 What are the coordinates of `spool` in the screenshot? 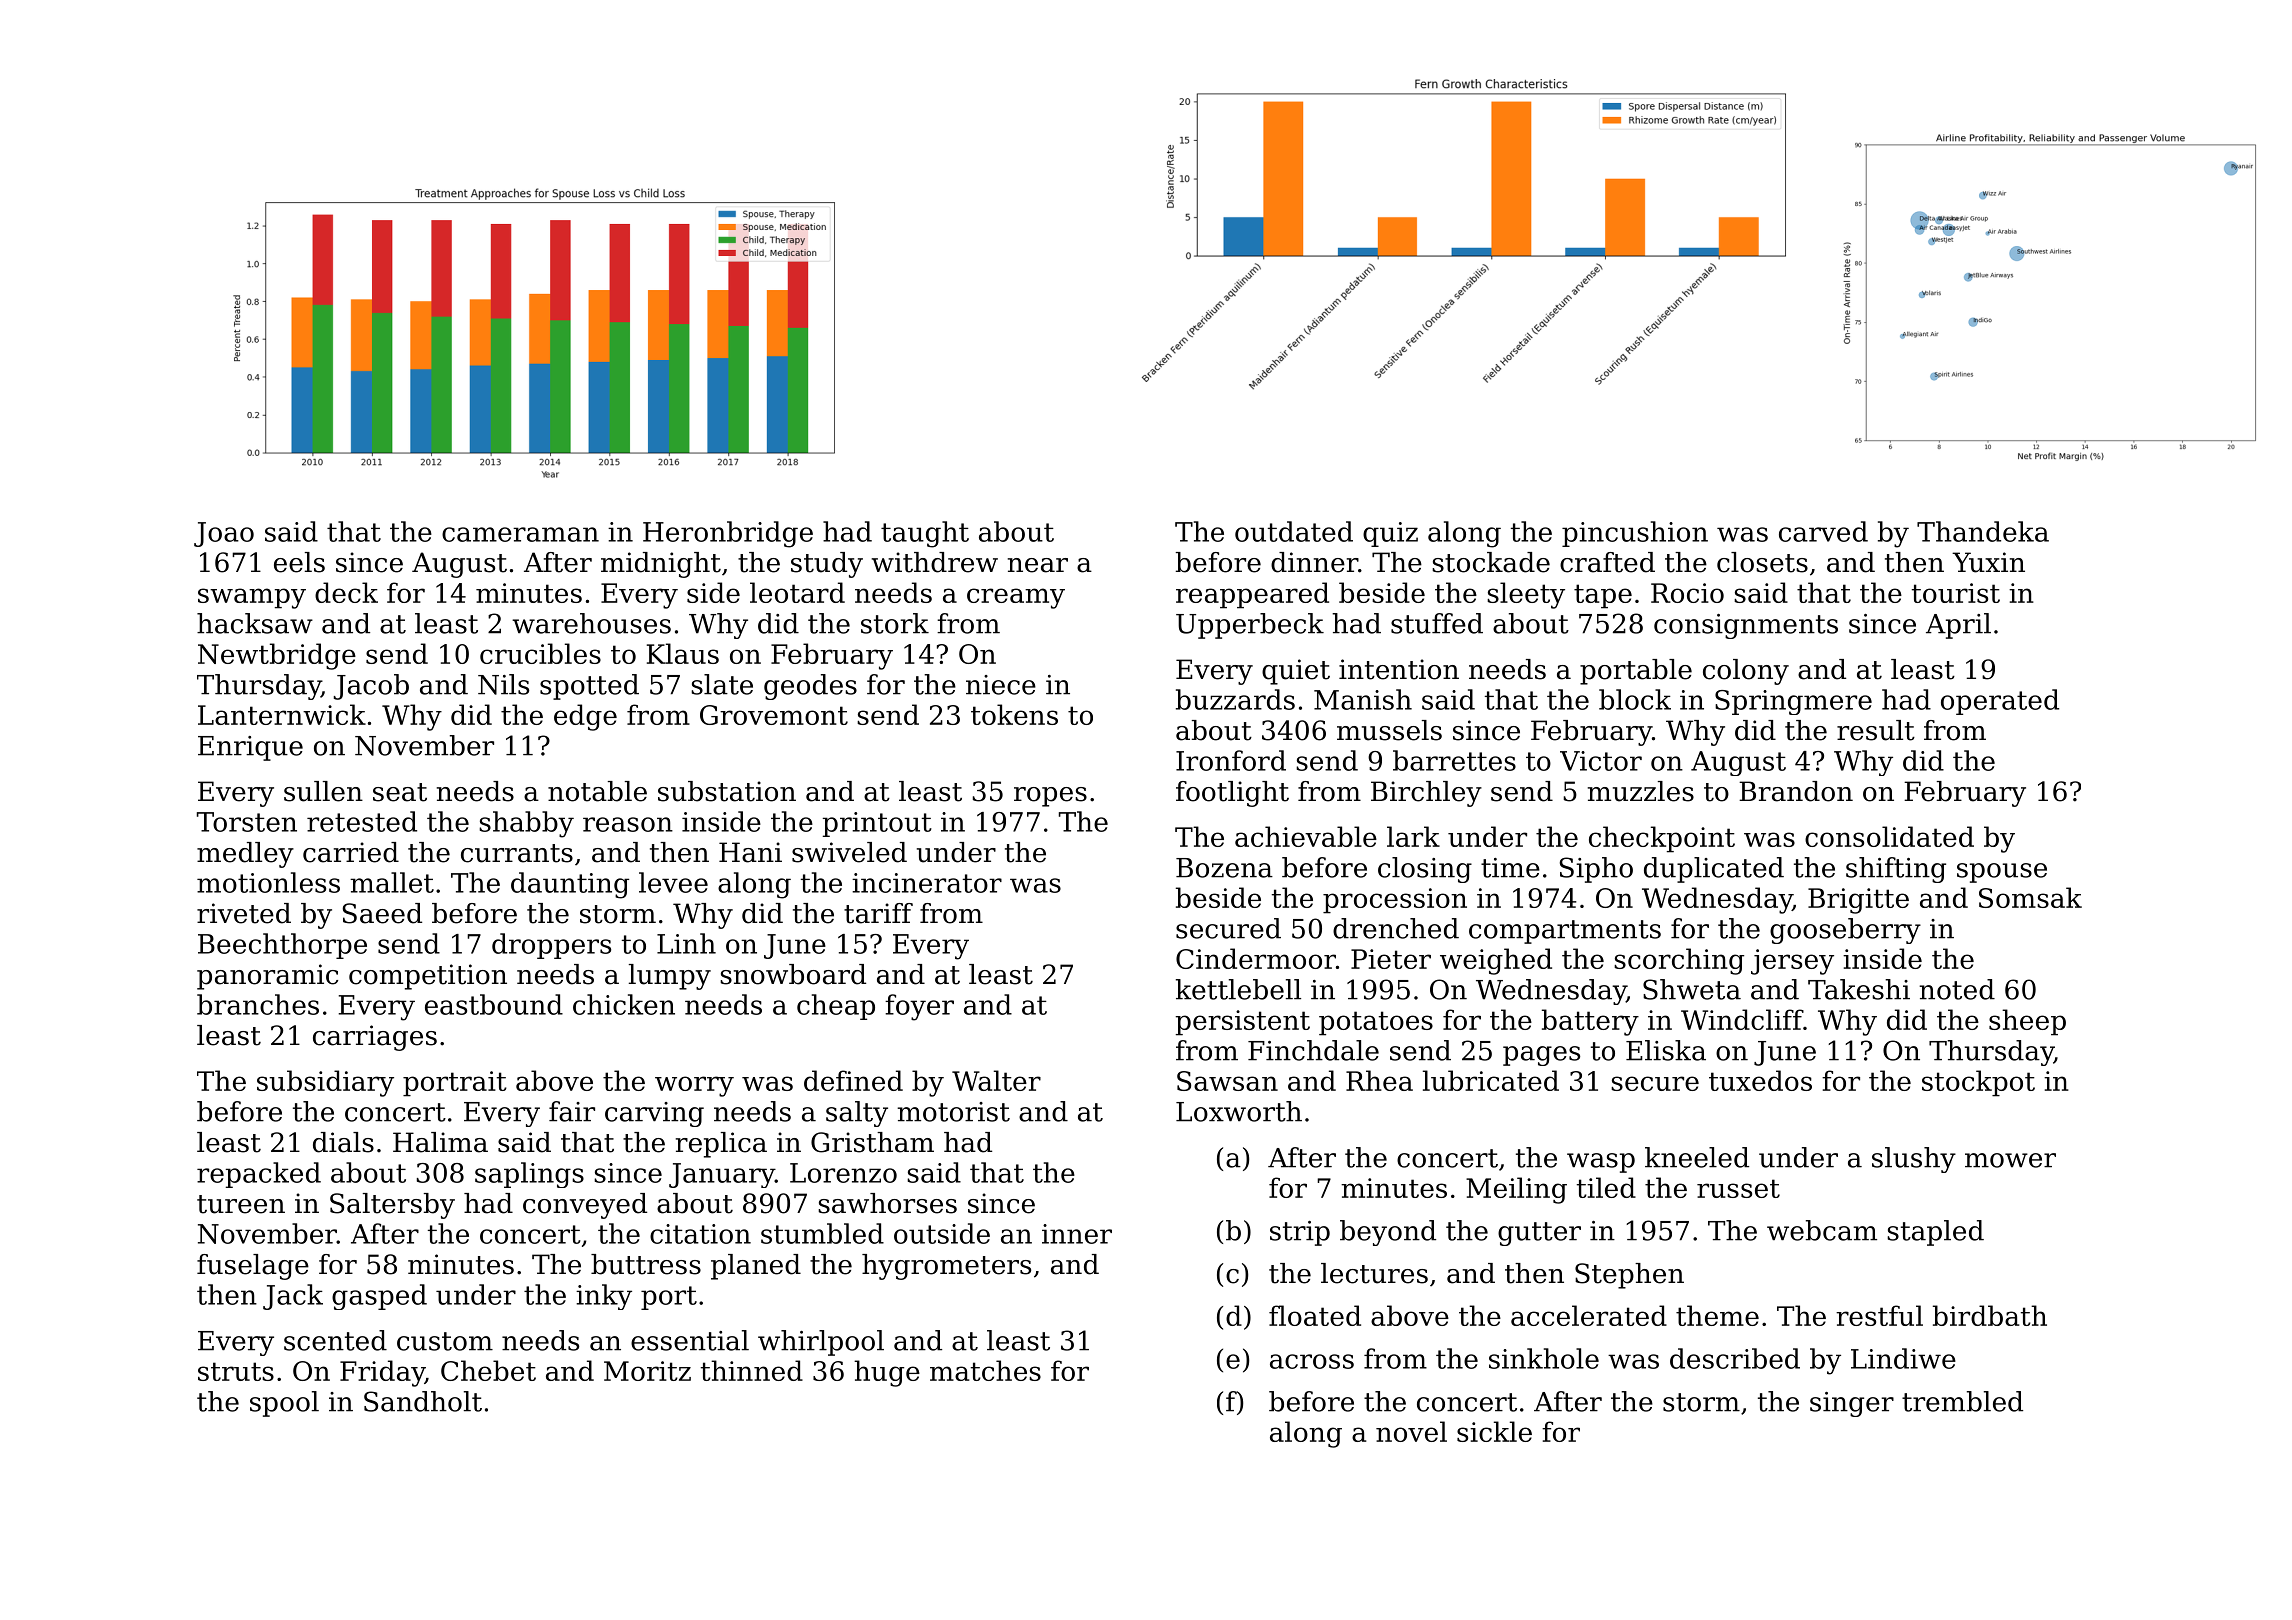 It's located at (284, 1404).
